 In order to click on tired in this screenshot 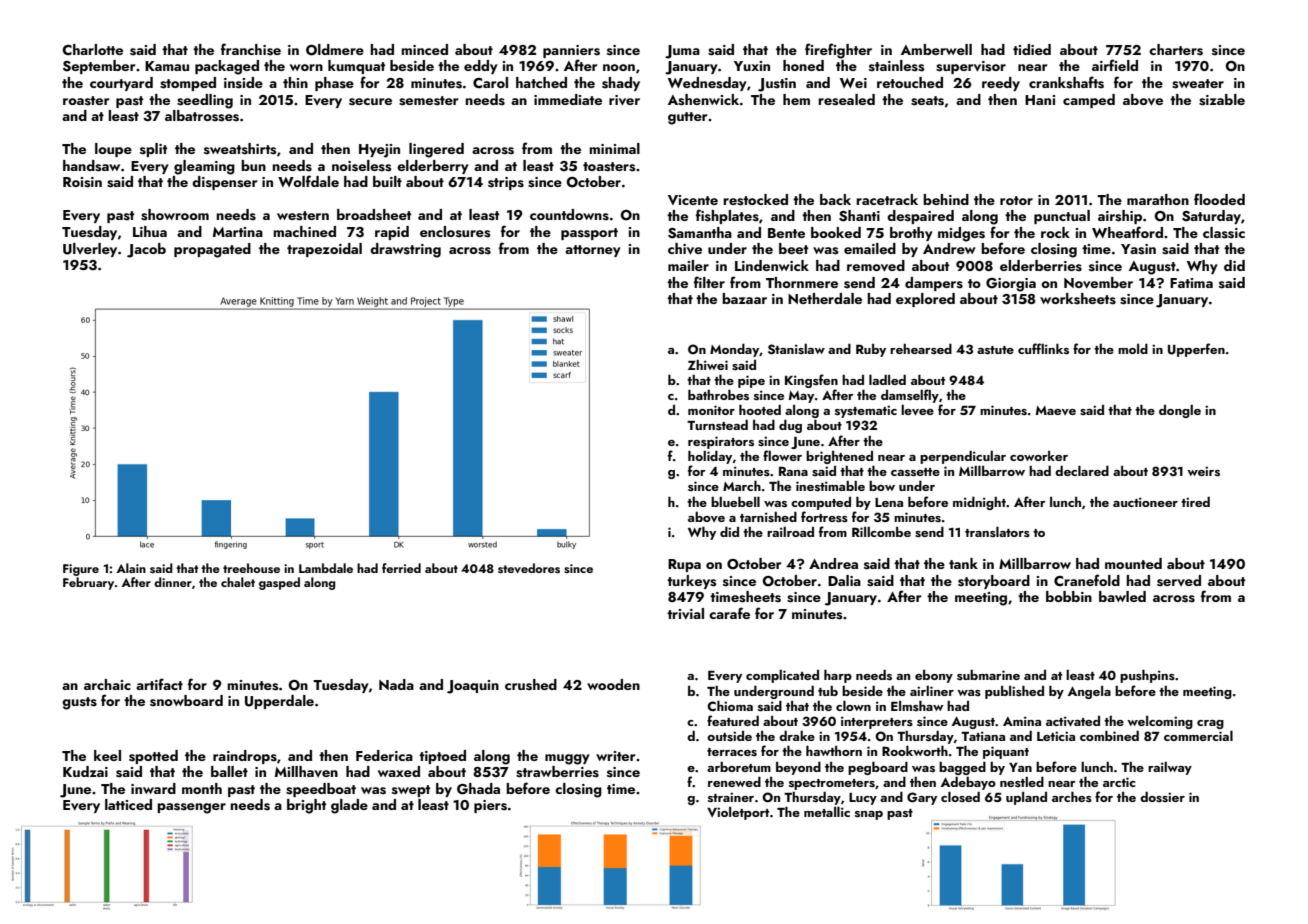, I will do `click(1195, 501)`.
